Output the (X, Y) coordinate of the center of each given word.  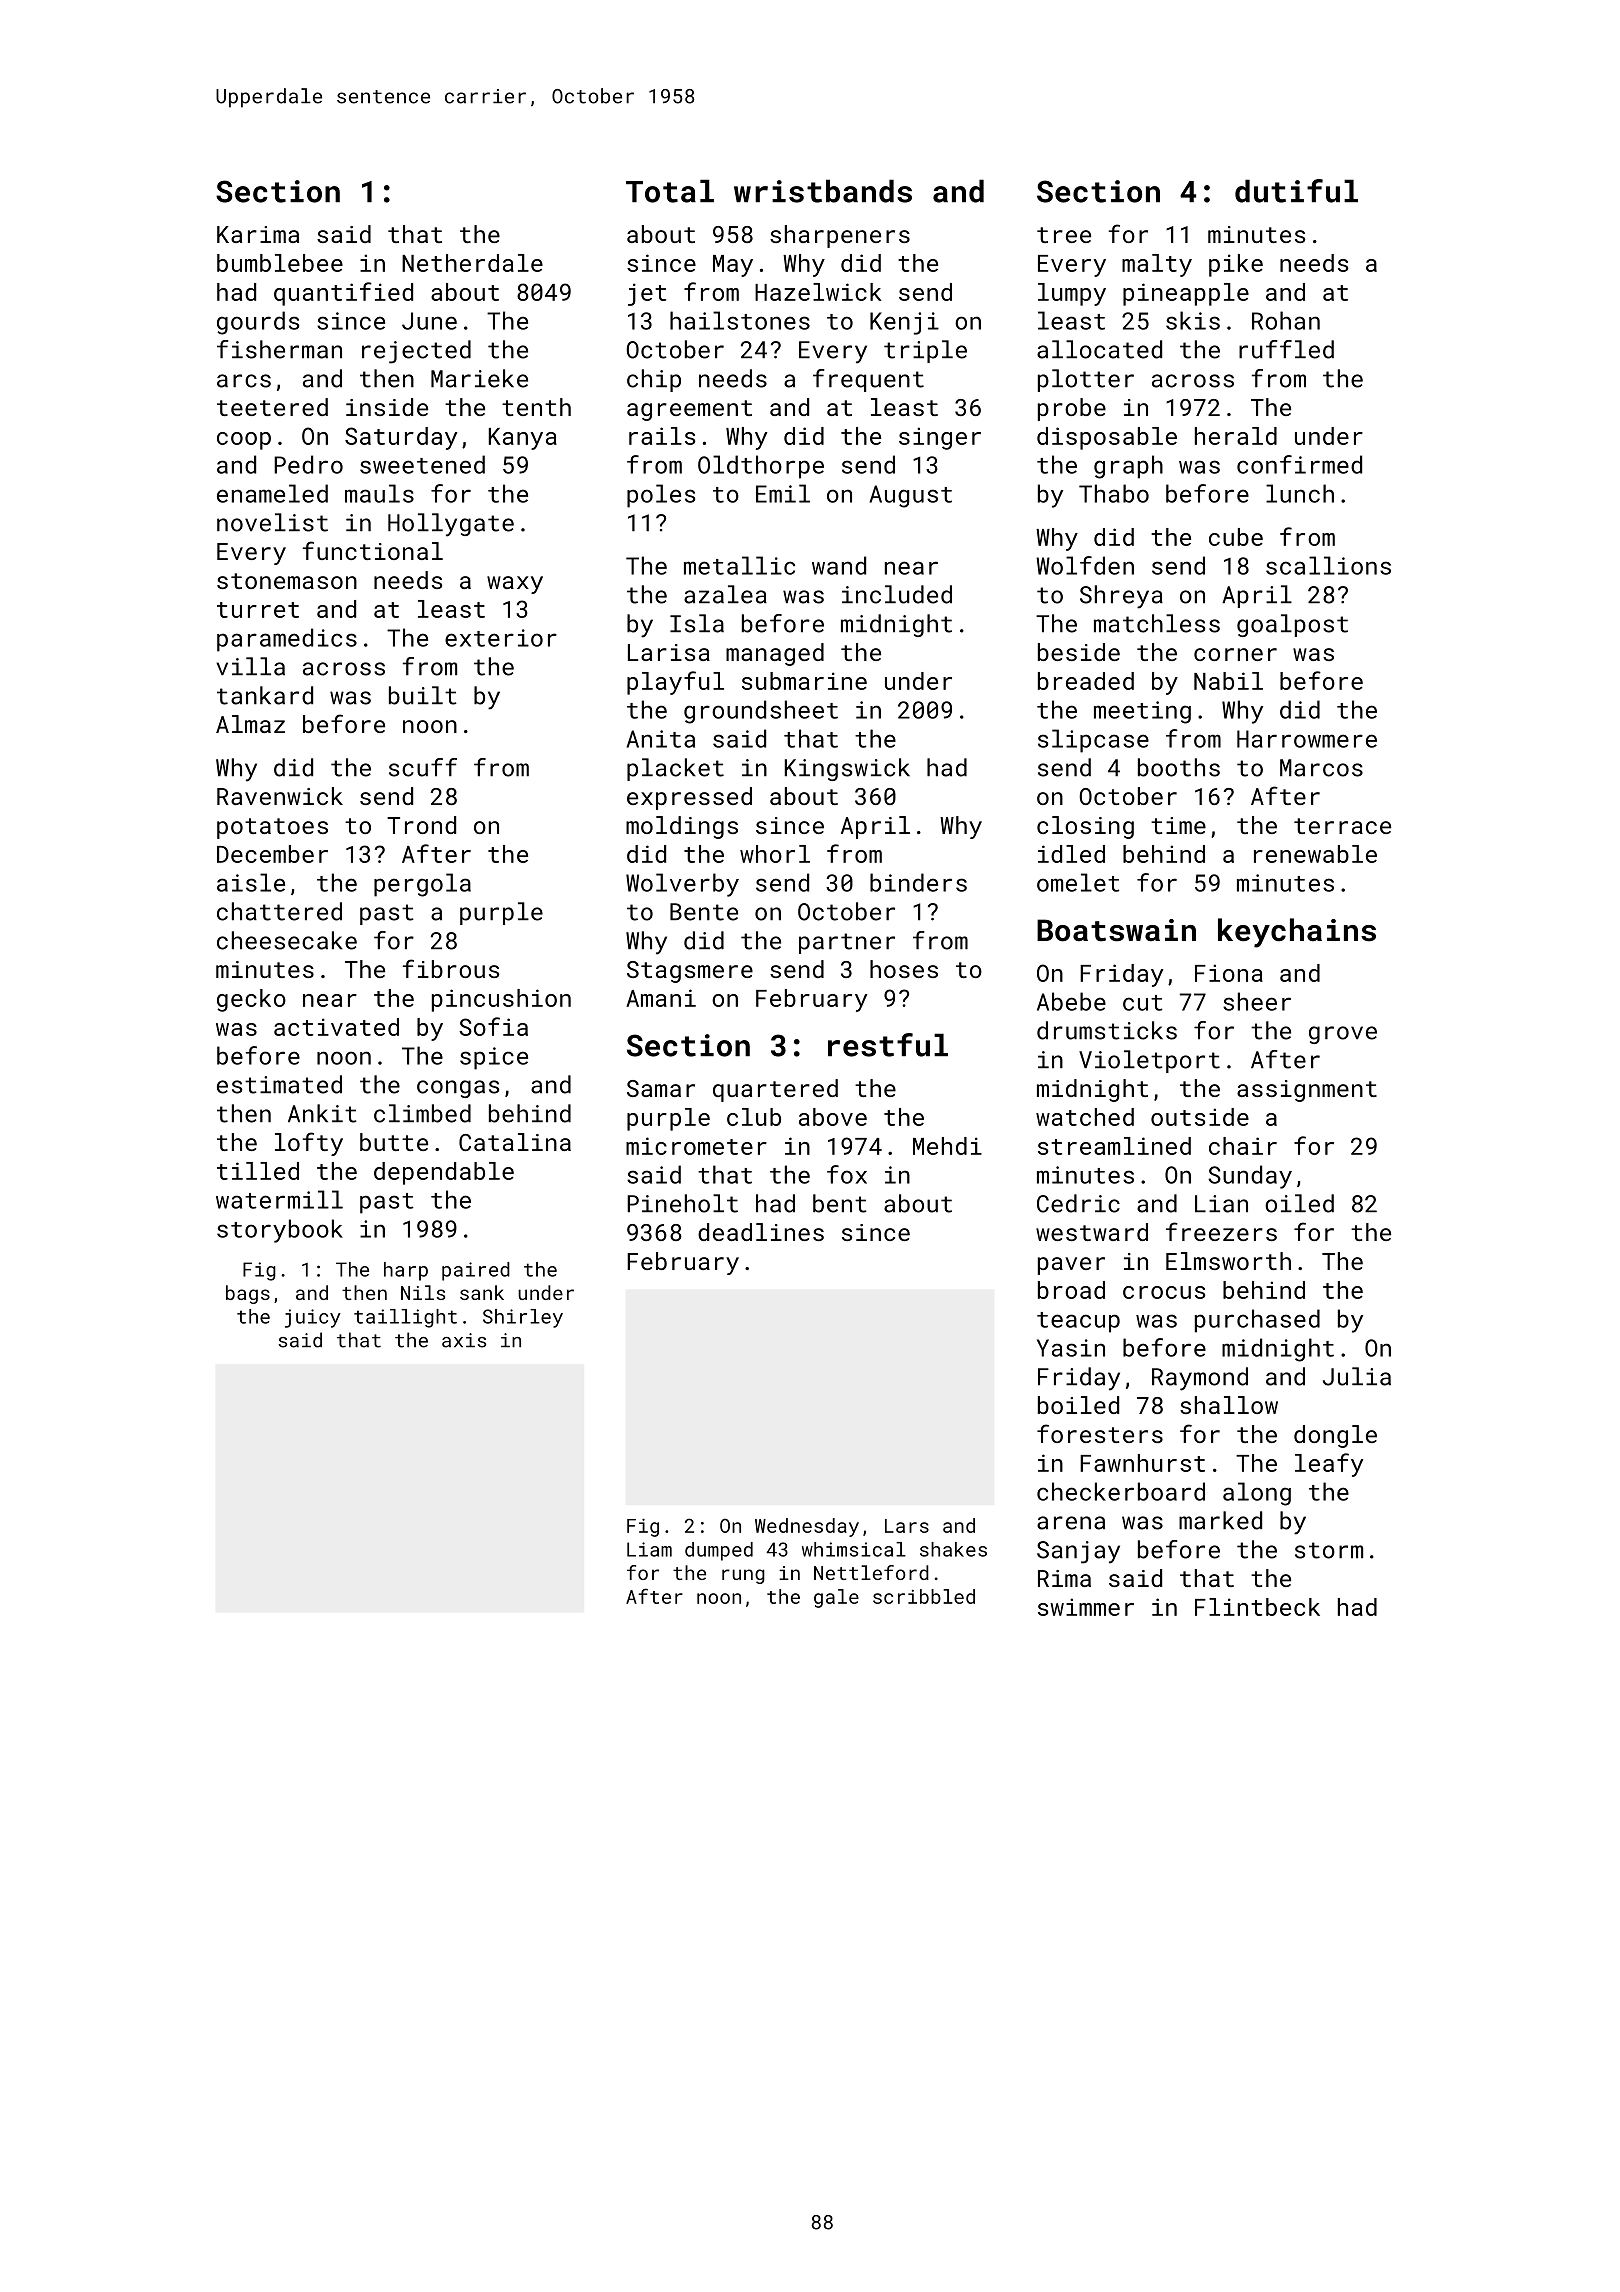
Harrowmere (1307, 739)
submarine (804, 681)
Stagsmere (690, 972)
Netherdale (472, 263)
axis (464, 1340)
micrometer (696, 1146)
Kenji (904, 323)
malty (1157, 265)
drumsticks (1107, 1030)
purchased (1257, 1321)
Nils (423, 1292)
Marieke (479, 378)
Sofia (493, 1026)
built (423, 695)
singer (940, 438)
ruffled (1286, 349)
